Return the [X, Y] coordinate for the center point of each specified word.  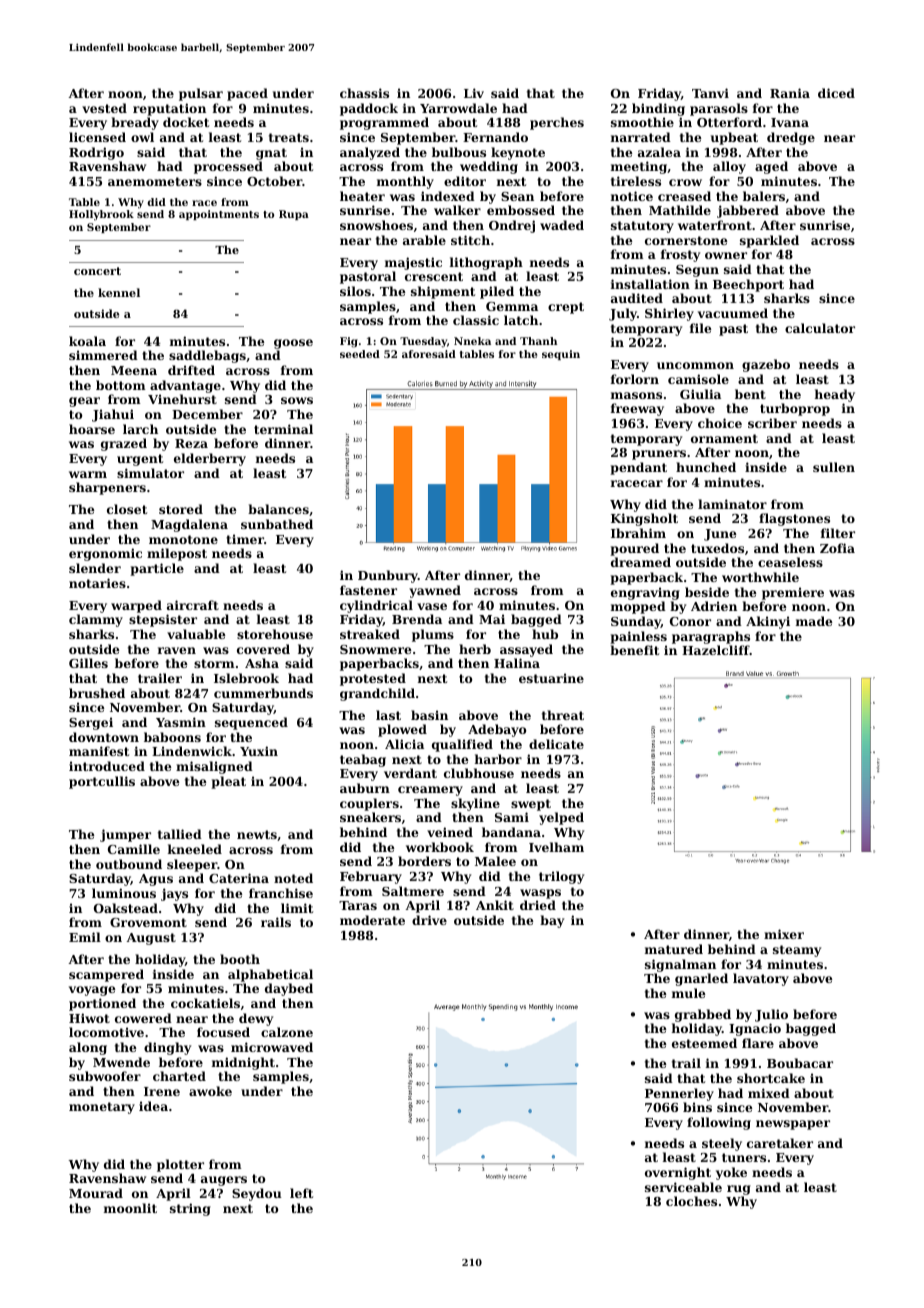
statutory [642, 227]
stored [181, 509]
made [814, 621]
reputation [169, 109]
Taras [358, 905]
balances [278, 509]
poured [634, 549]
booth [240, 959]
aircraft [193, 605]
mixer [784, 934]
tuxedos [717, 548]
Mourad [96, 1193]
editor [465, 181]
